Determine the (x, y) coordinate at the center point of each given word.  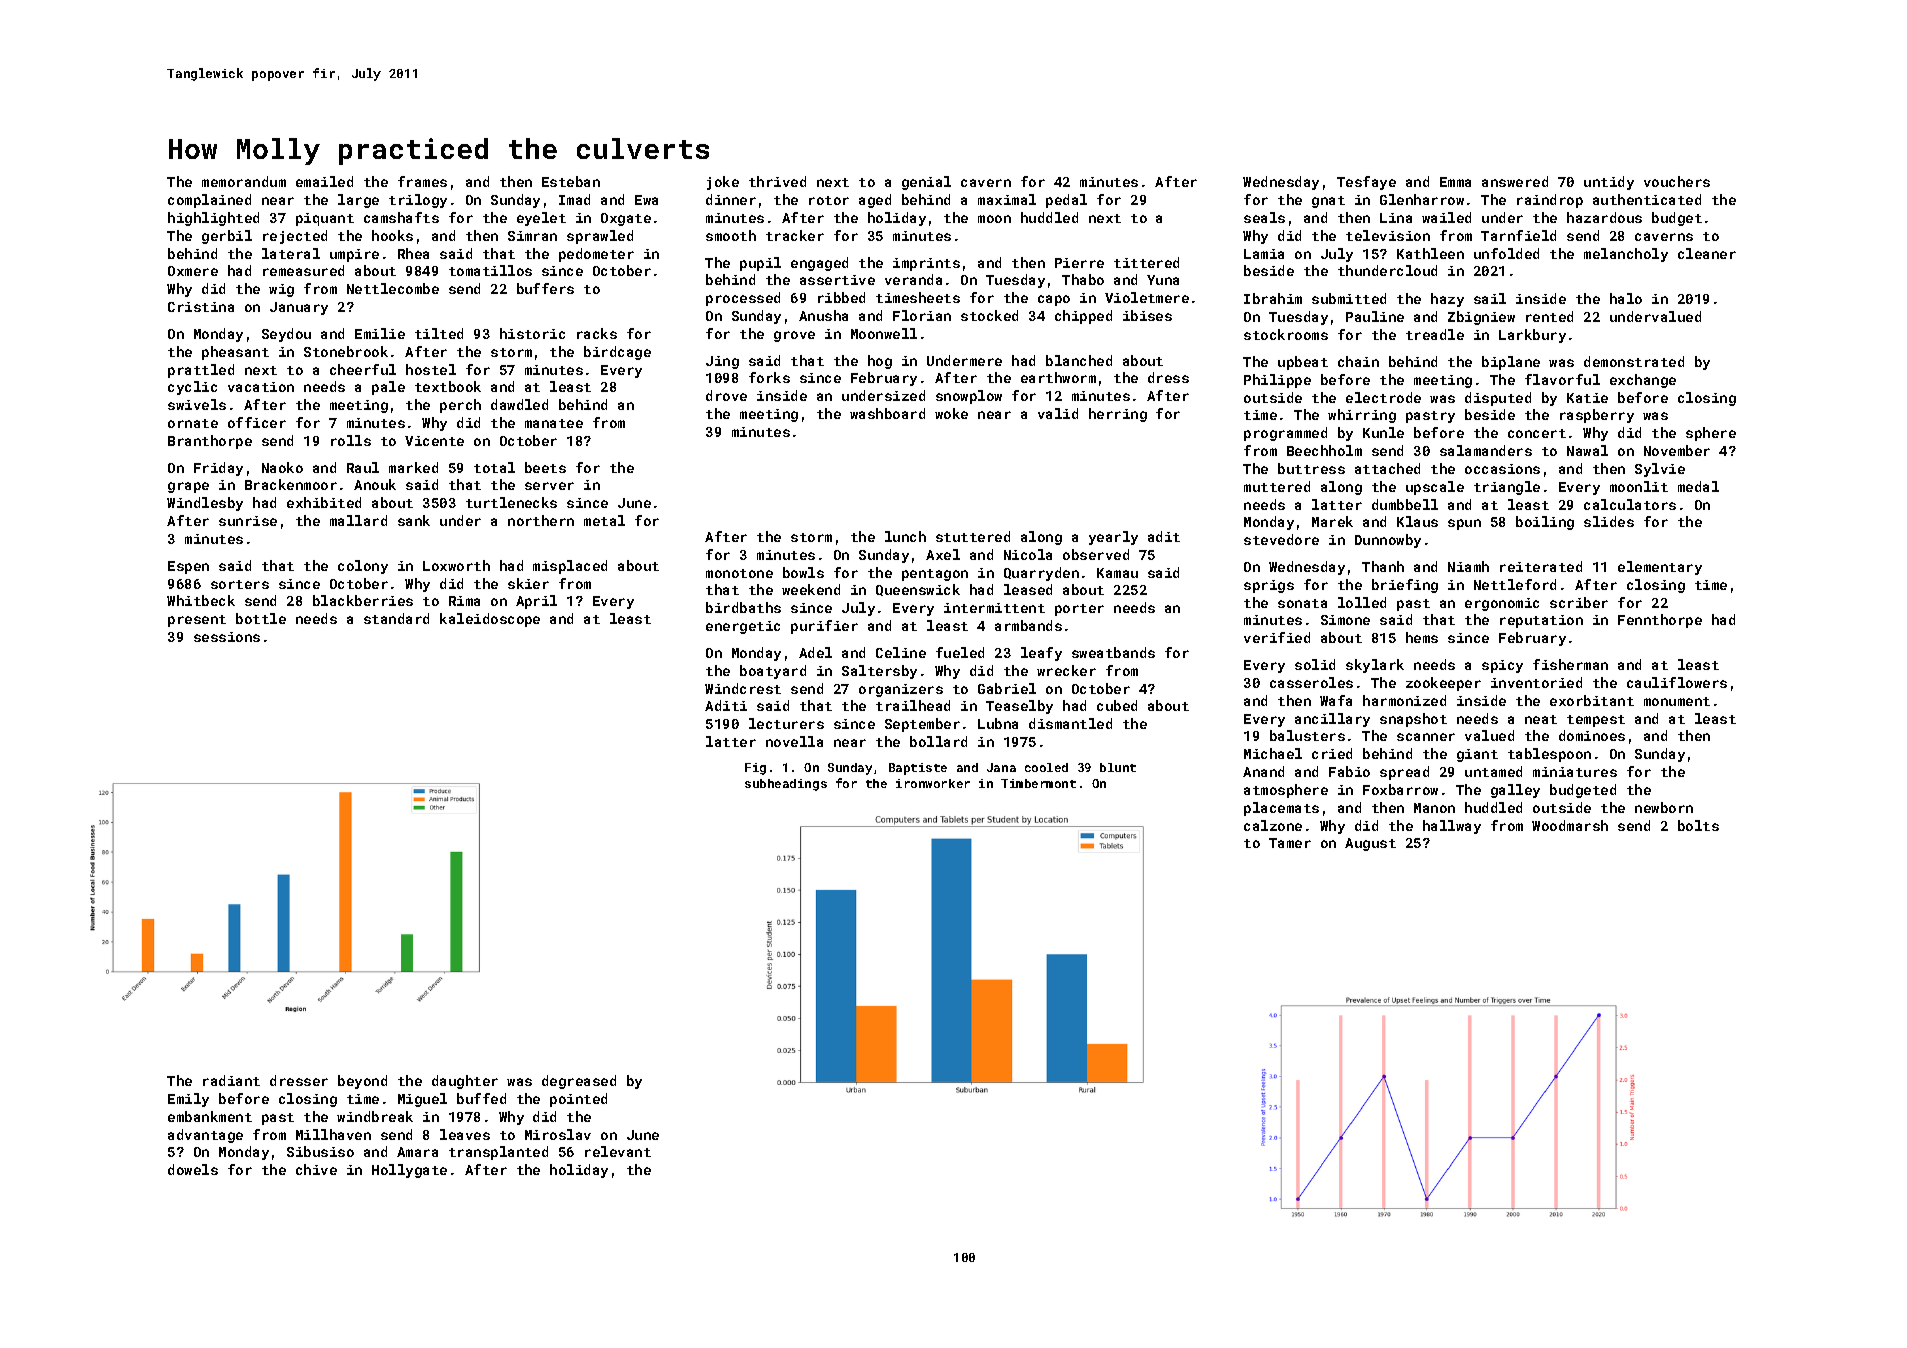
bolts (1698, 825)
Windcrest (743, 688)
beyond (362, 1082)
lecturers (786, 723)
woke (951, 413)
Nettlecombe (393, 288)
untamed (1493, 771)
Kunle (1383, 432)
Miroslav (558, 1134)
